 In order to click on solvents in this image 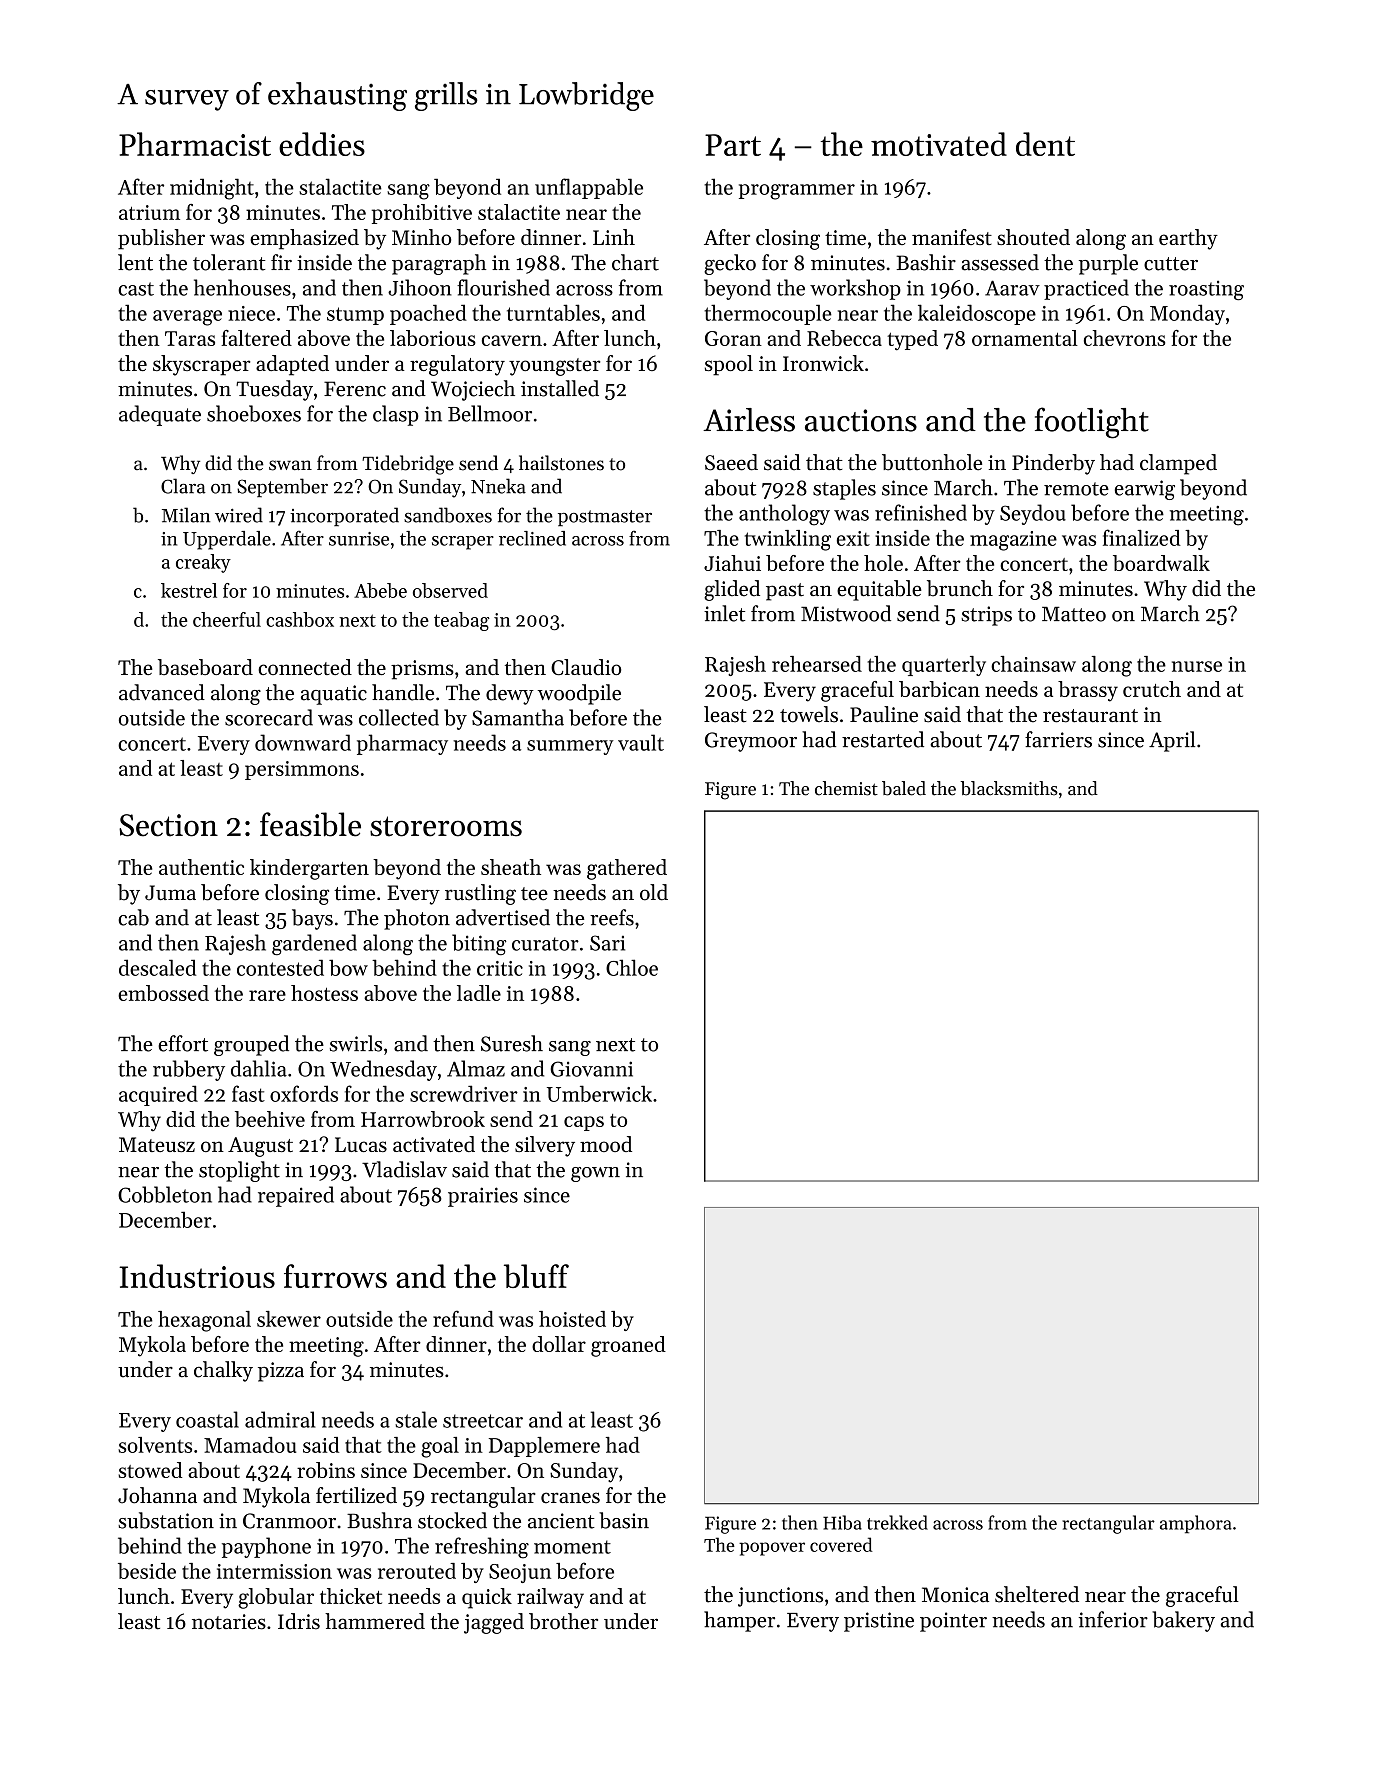, I will do `click(155, 1445)`.
